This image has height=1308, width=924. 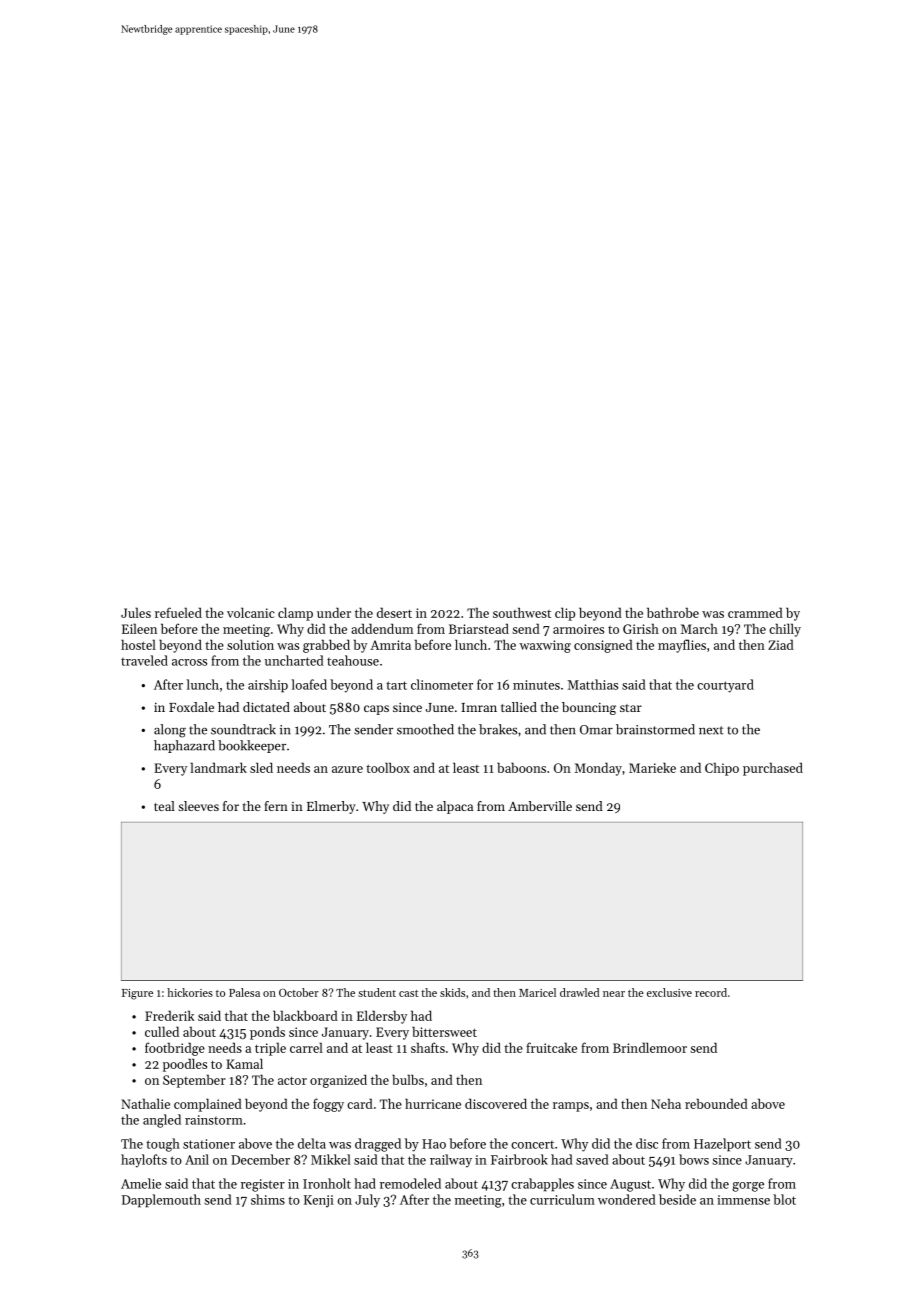 I want to click on Elmerby, so click(x=331, y=807).
